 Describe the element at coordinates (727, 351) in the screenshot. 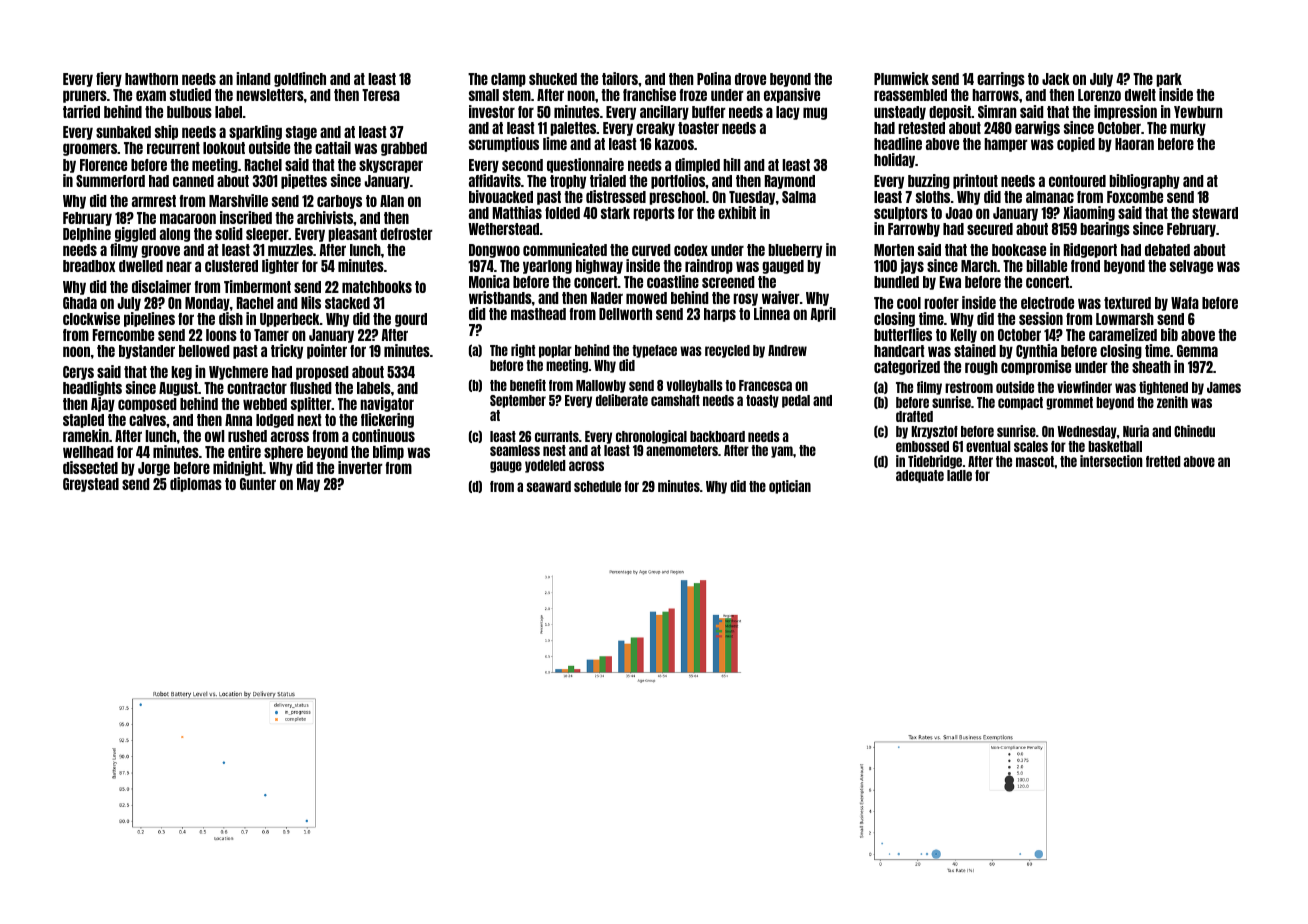

I see `recycled` at that location.
